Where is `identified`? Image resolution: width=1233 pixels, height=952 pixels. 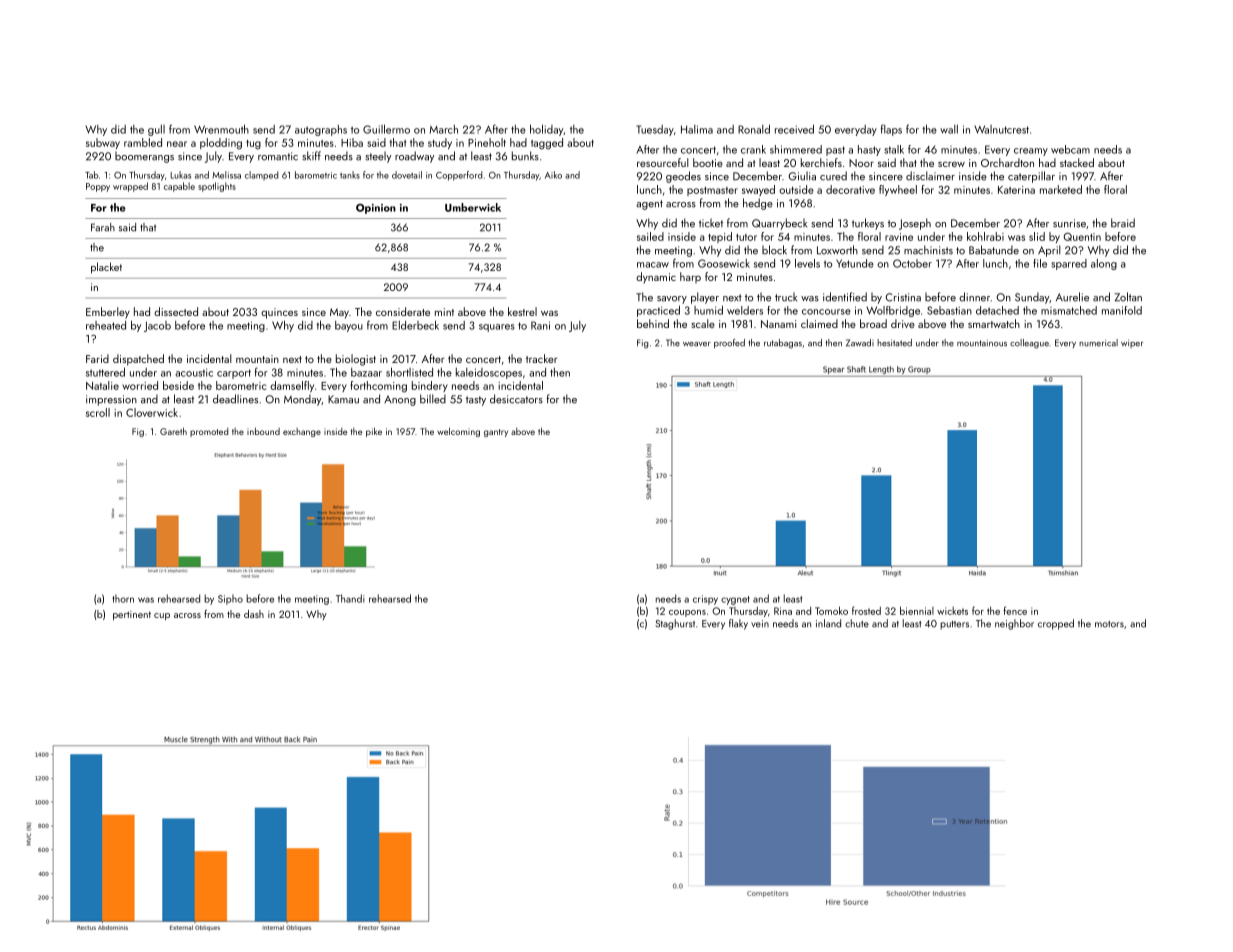
identified is located at coordinates (845, 297).
